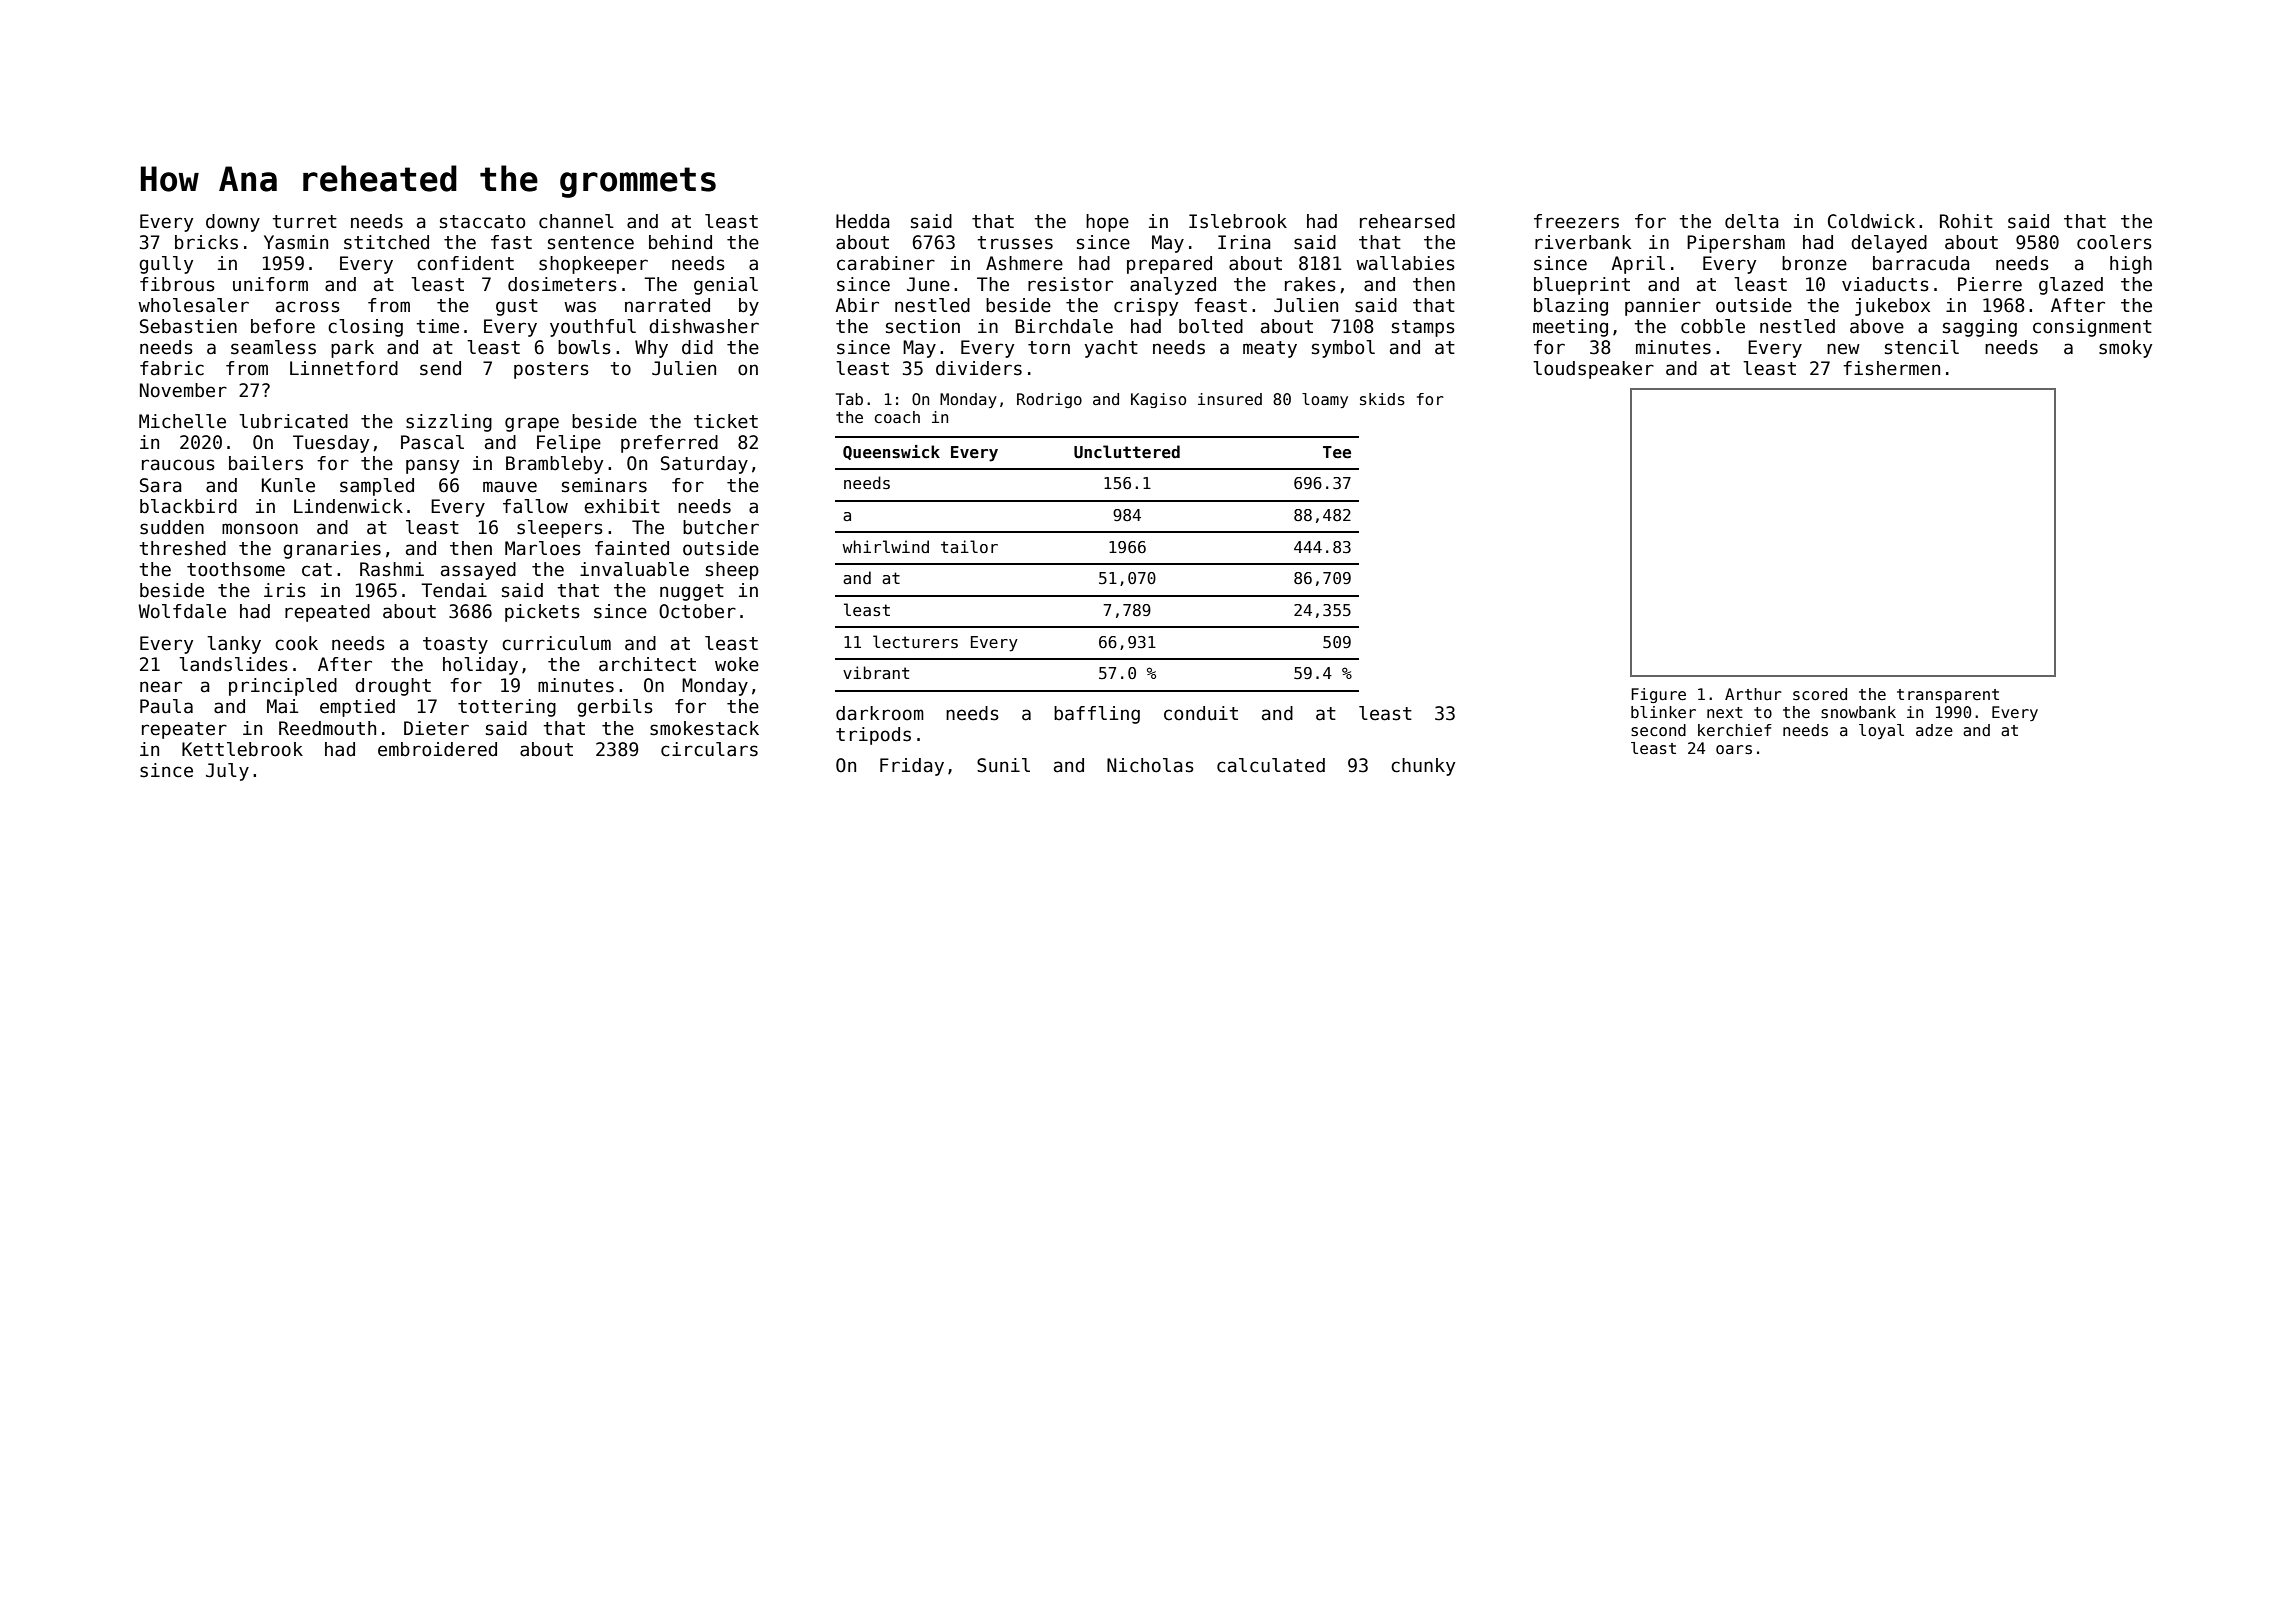 This image has height=1620, width=2292. What do you see at coordinates (1593, 370) in the image?
I see `loudspeaker` at bounding box center [1593, 370].
